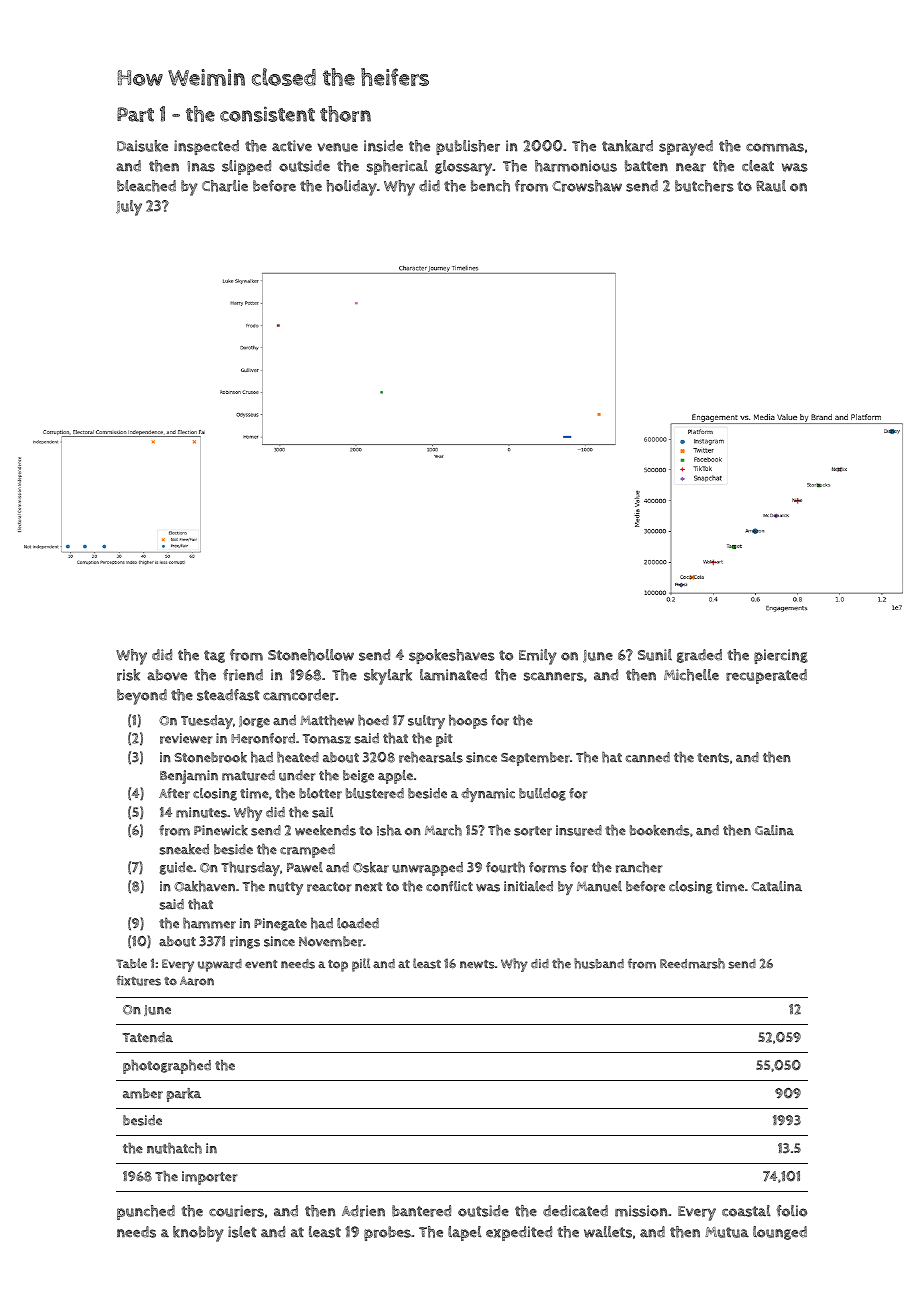 This screenshot has width=924, height=1308. Describe the element at coordinates (267, 114) in the screenshot. I see `consistent` at that location.
